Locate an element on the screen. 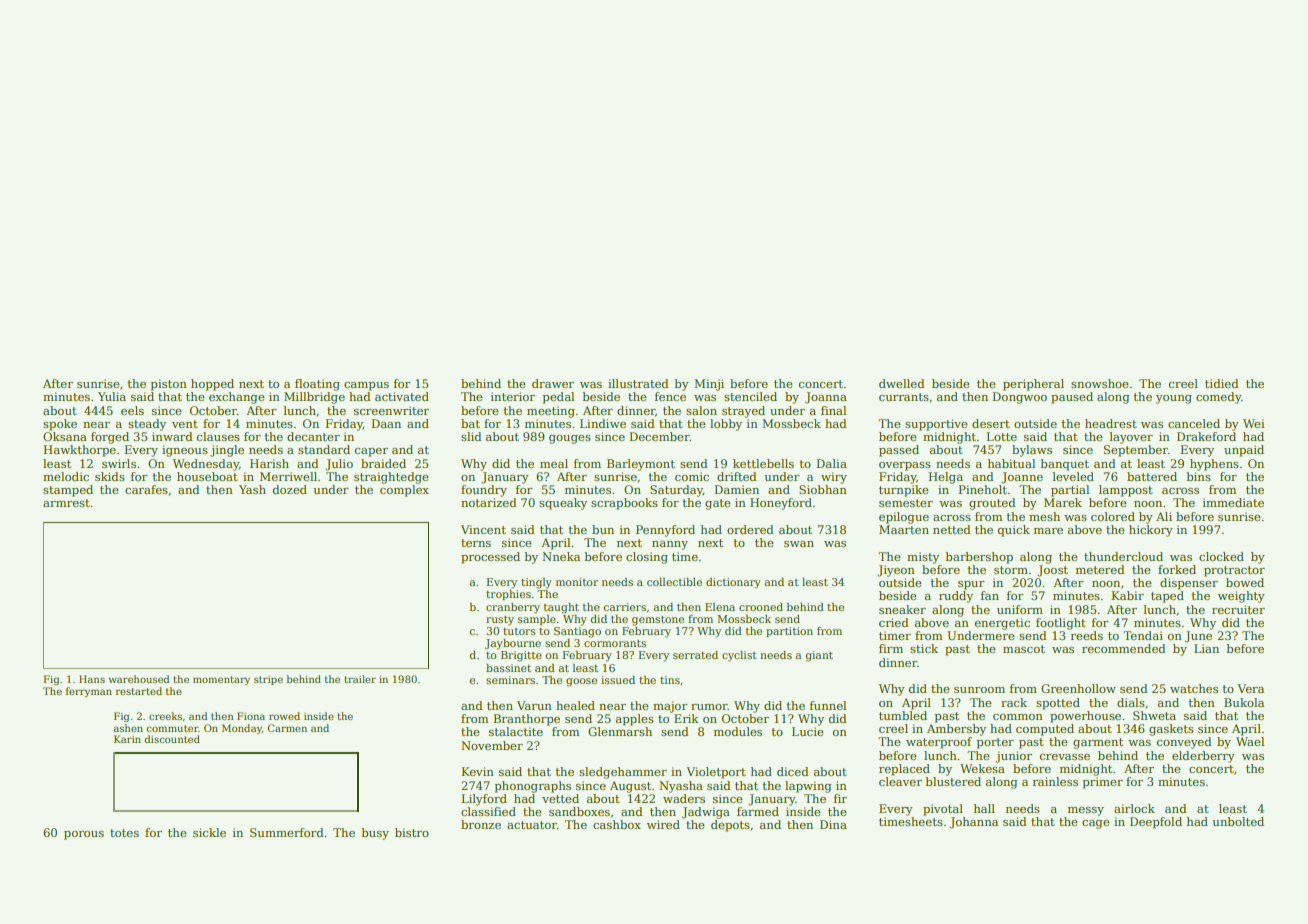  November is located at coordinates (492, 745).
